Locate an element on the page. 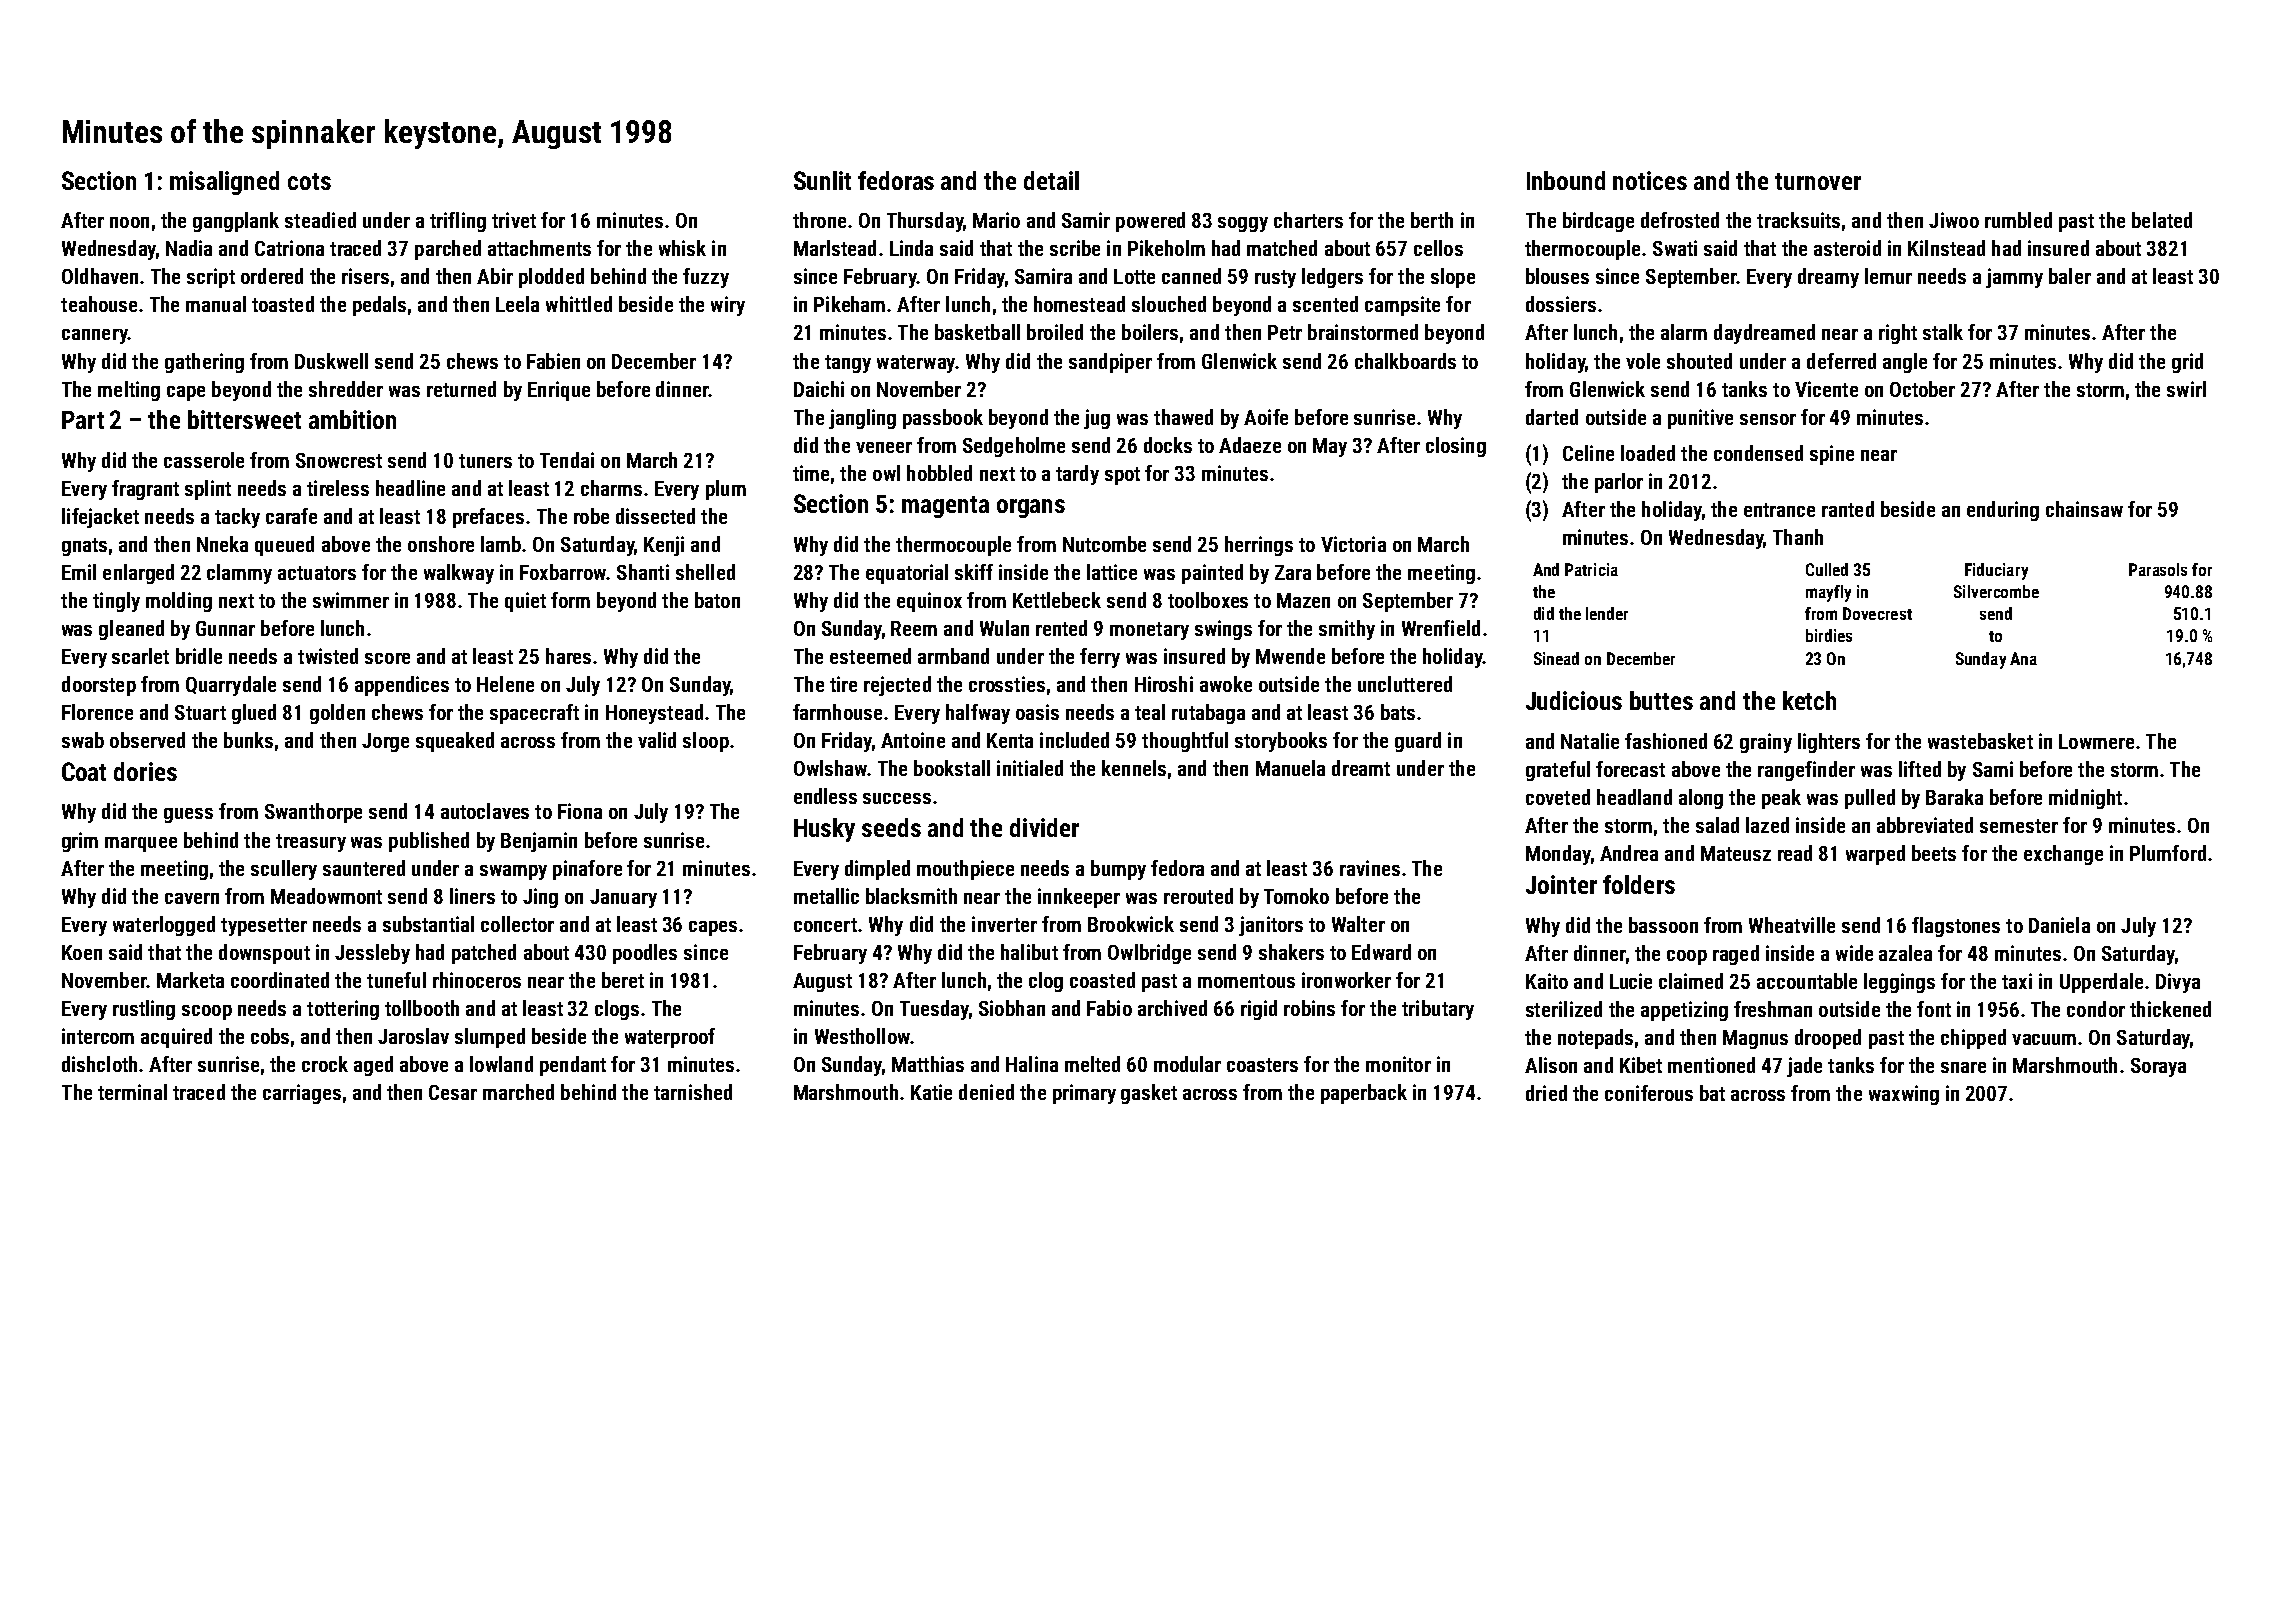 This image has width=2282, height=1614. cannery is located at coordinates (95, 336).
